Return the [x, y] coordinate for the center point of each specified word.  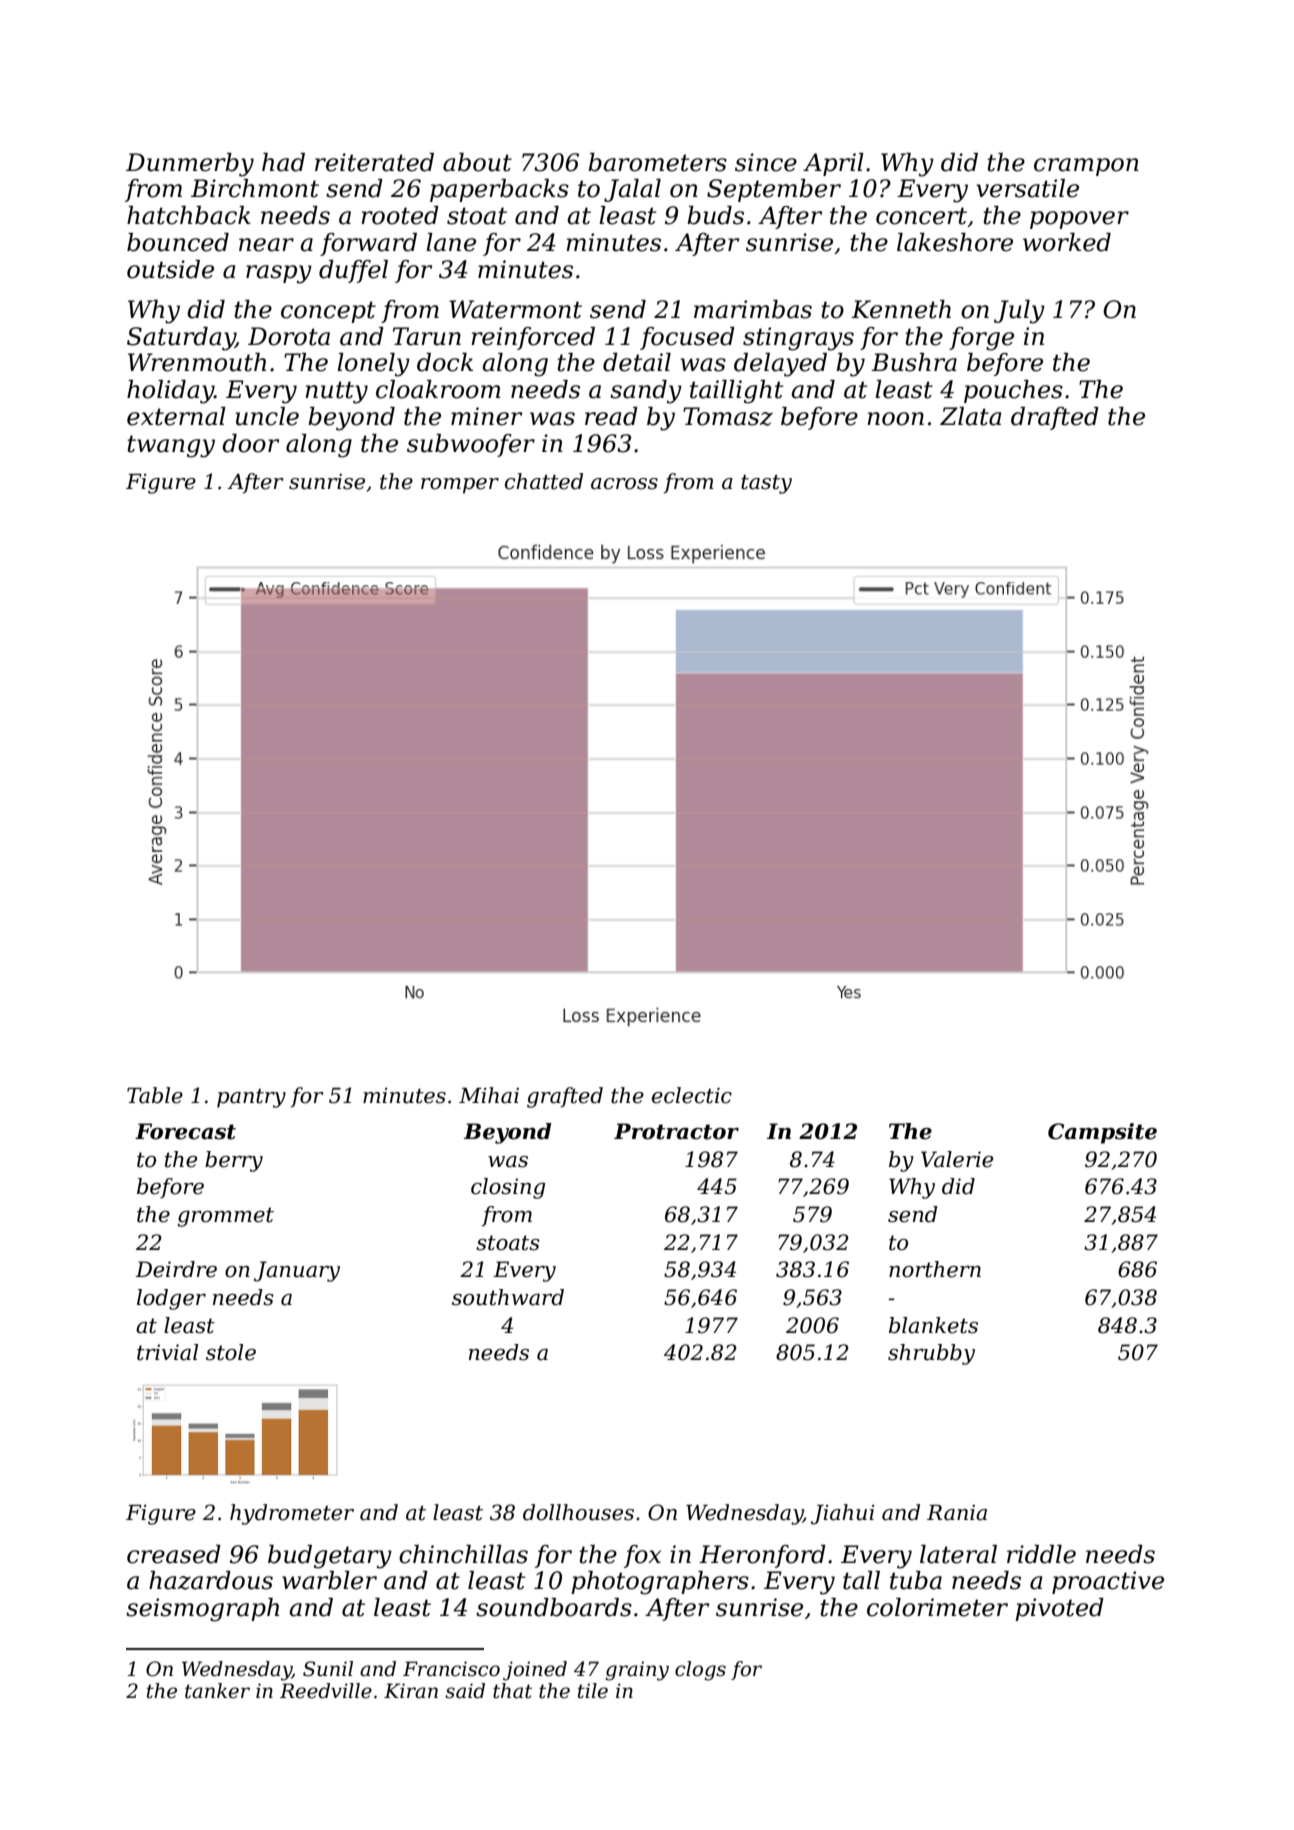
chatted [544, 481]
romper [460, 486]
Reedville [326, 1691]
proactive [1108, 1582]
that [512, 1691]
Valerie [957, 1159]
